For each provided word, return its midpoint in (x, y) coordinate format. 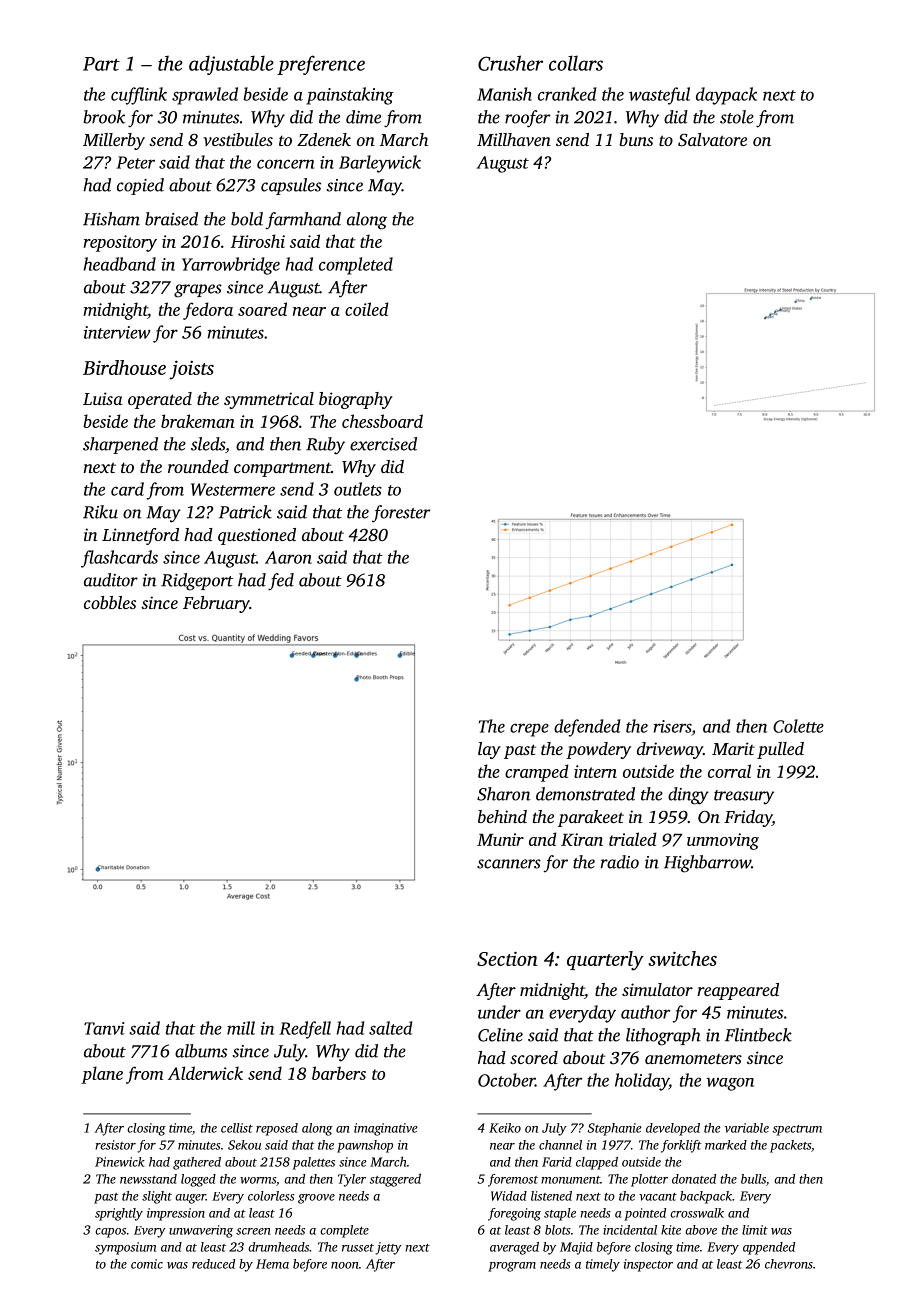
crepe (529, 730)
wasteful (659, 96)
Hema (272, 1264)
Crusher (510, 63)
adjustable (231, 65)
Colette (798, 726)
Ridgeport (197, 582)
